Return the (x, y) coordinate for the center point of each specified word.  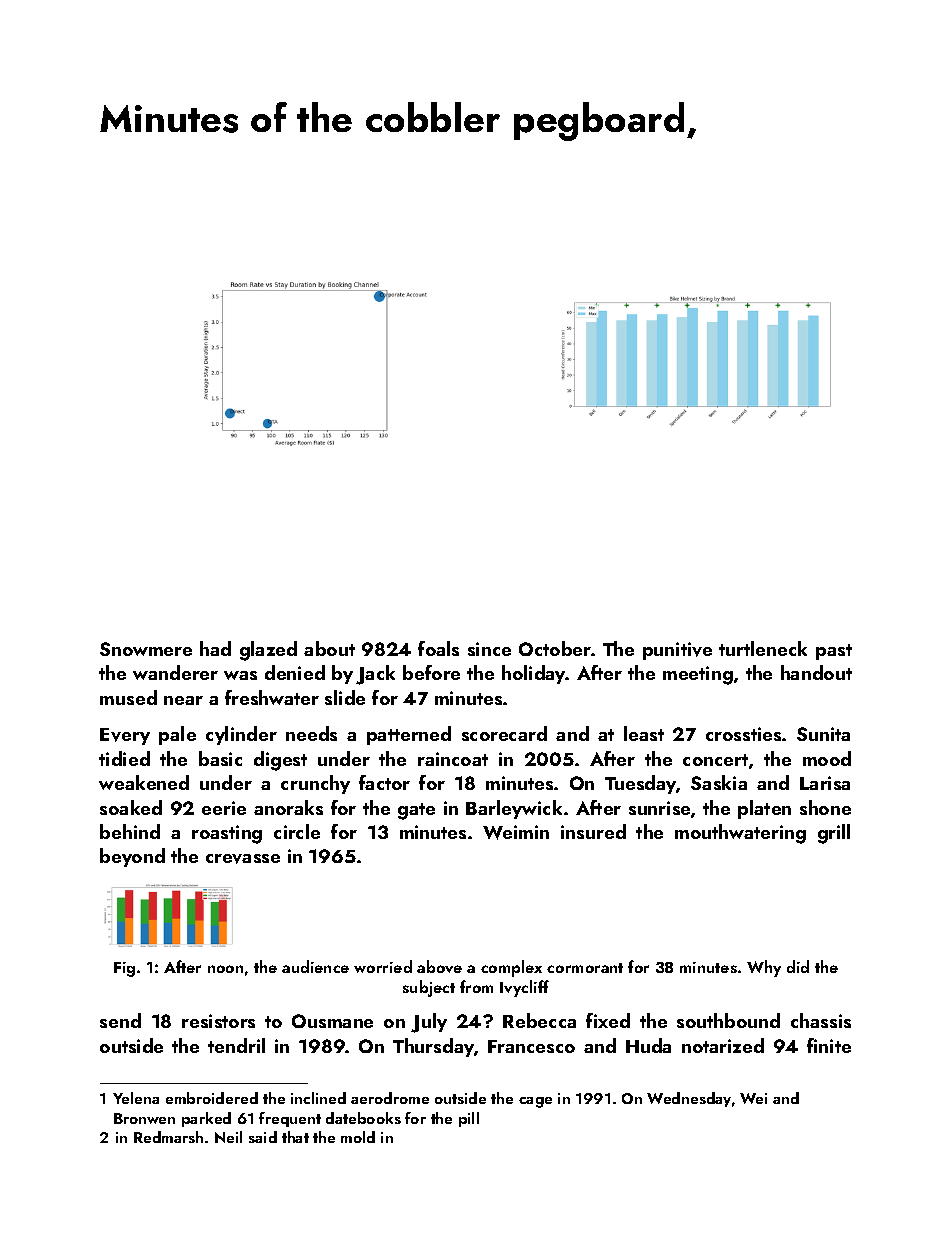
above (439, 966)
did (798, 966)
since (489, 649)
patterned (409, 735)
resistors (218, 1021)
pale (177, 735)
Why (764, 968)
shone (825, 807)
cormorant (585, 968)
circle (297, 831)
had (215, 648)
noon (225, 969)
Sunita (823, 734)
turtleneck (763, 648)
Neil (228, 1137)
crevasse (243, 859)
